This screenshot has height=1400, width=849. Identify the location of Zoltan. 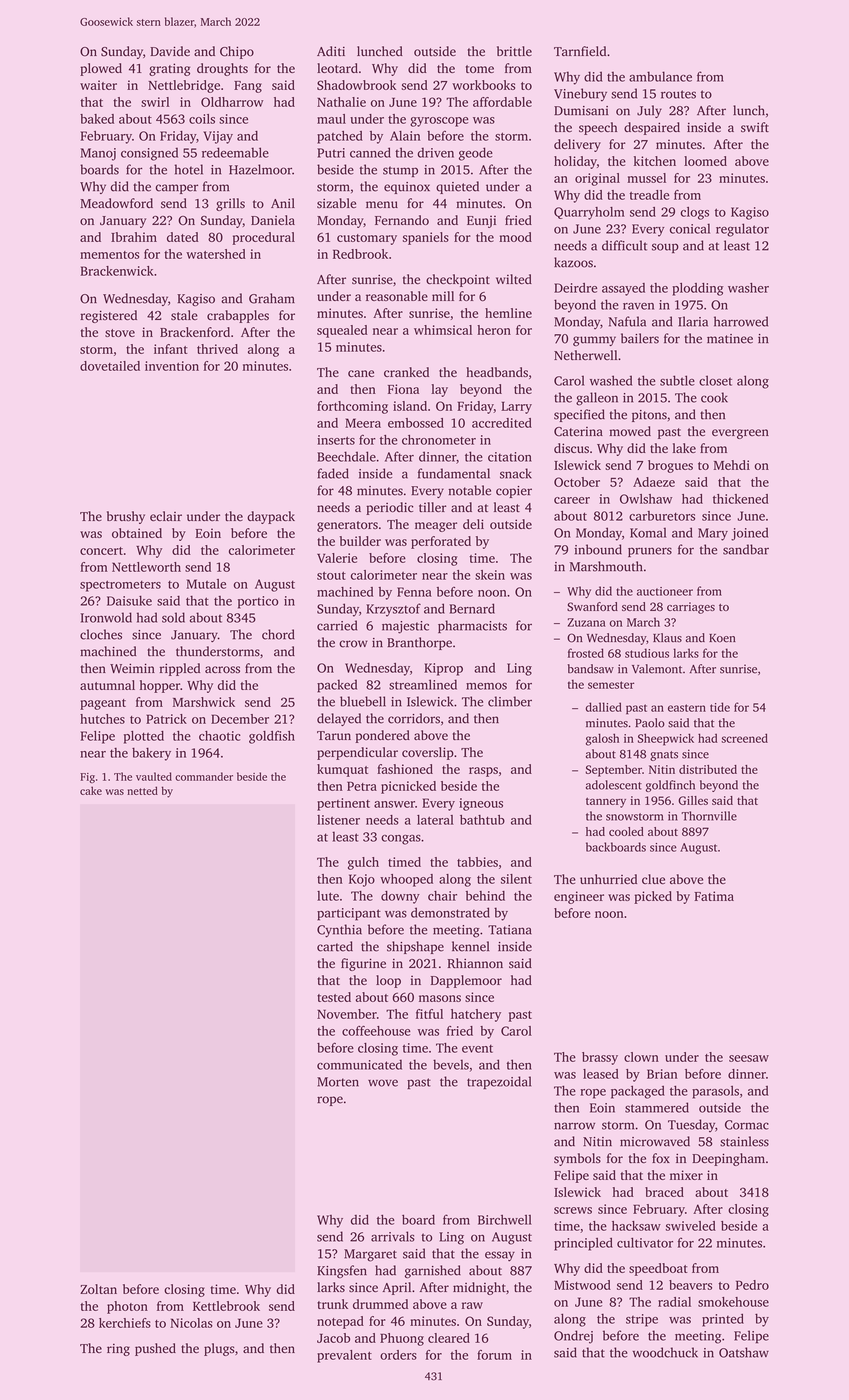
(98, 1289).
